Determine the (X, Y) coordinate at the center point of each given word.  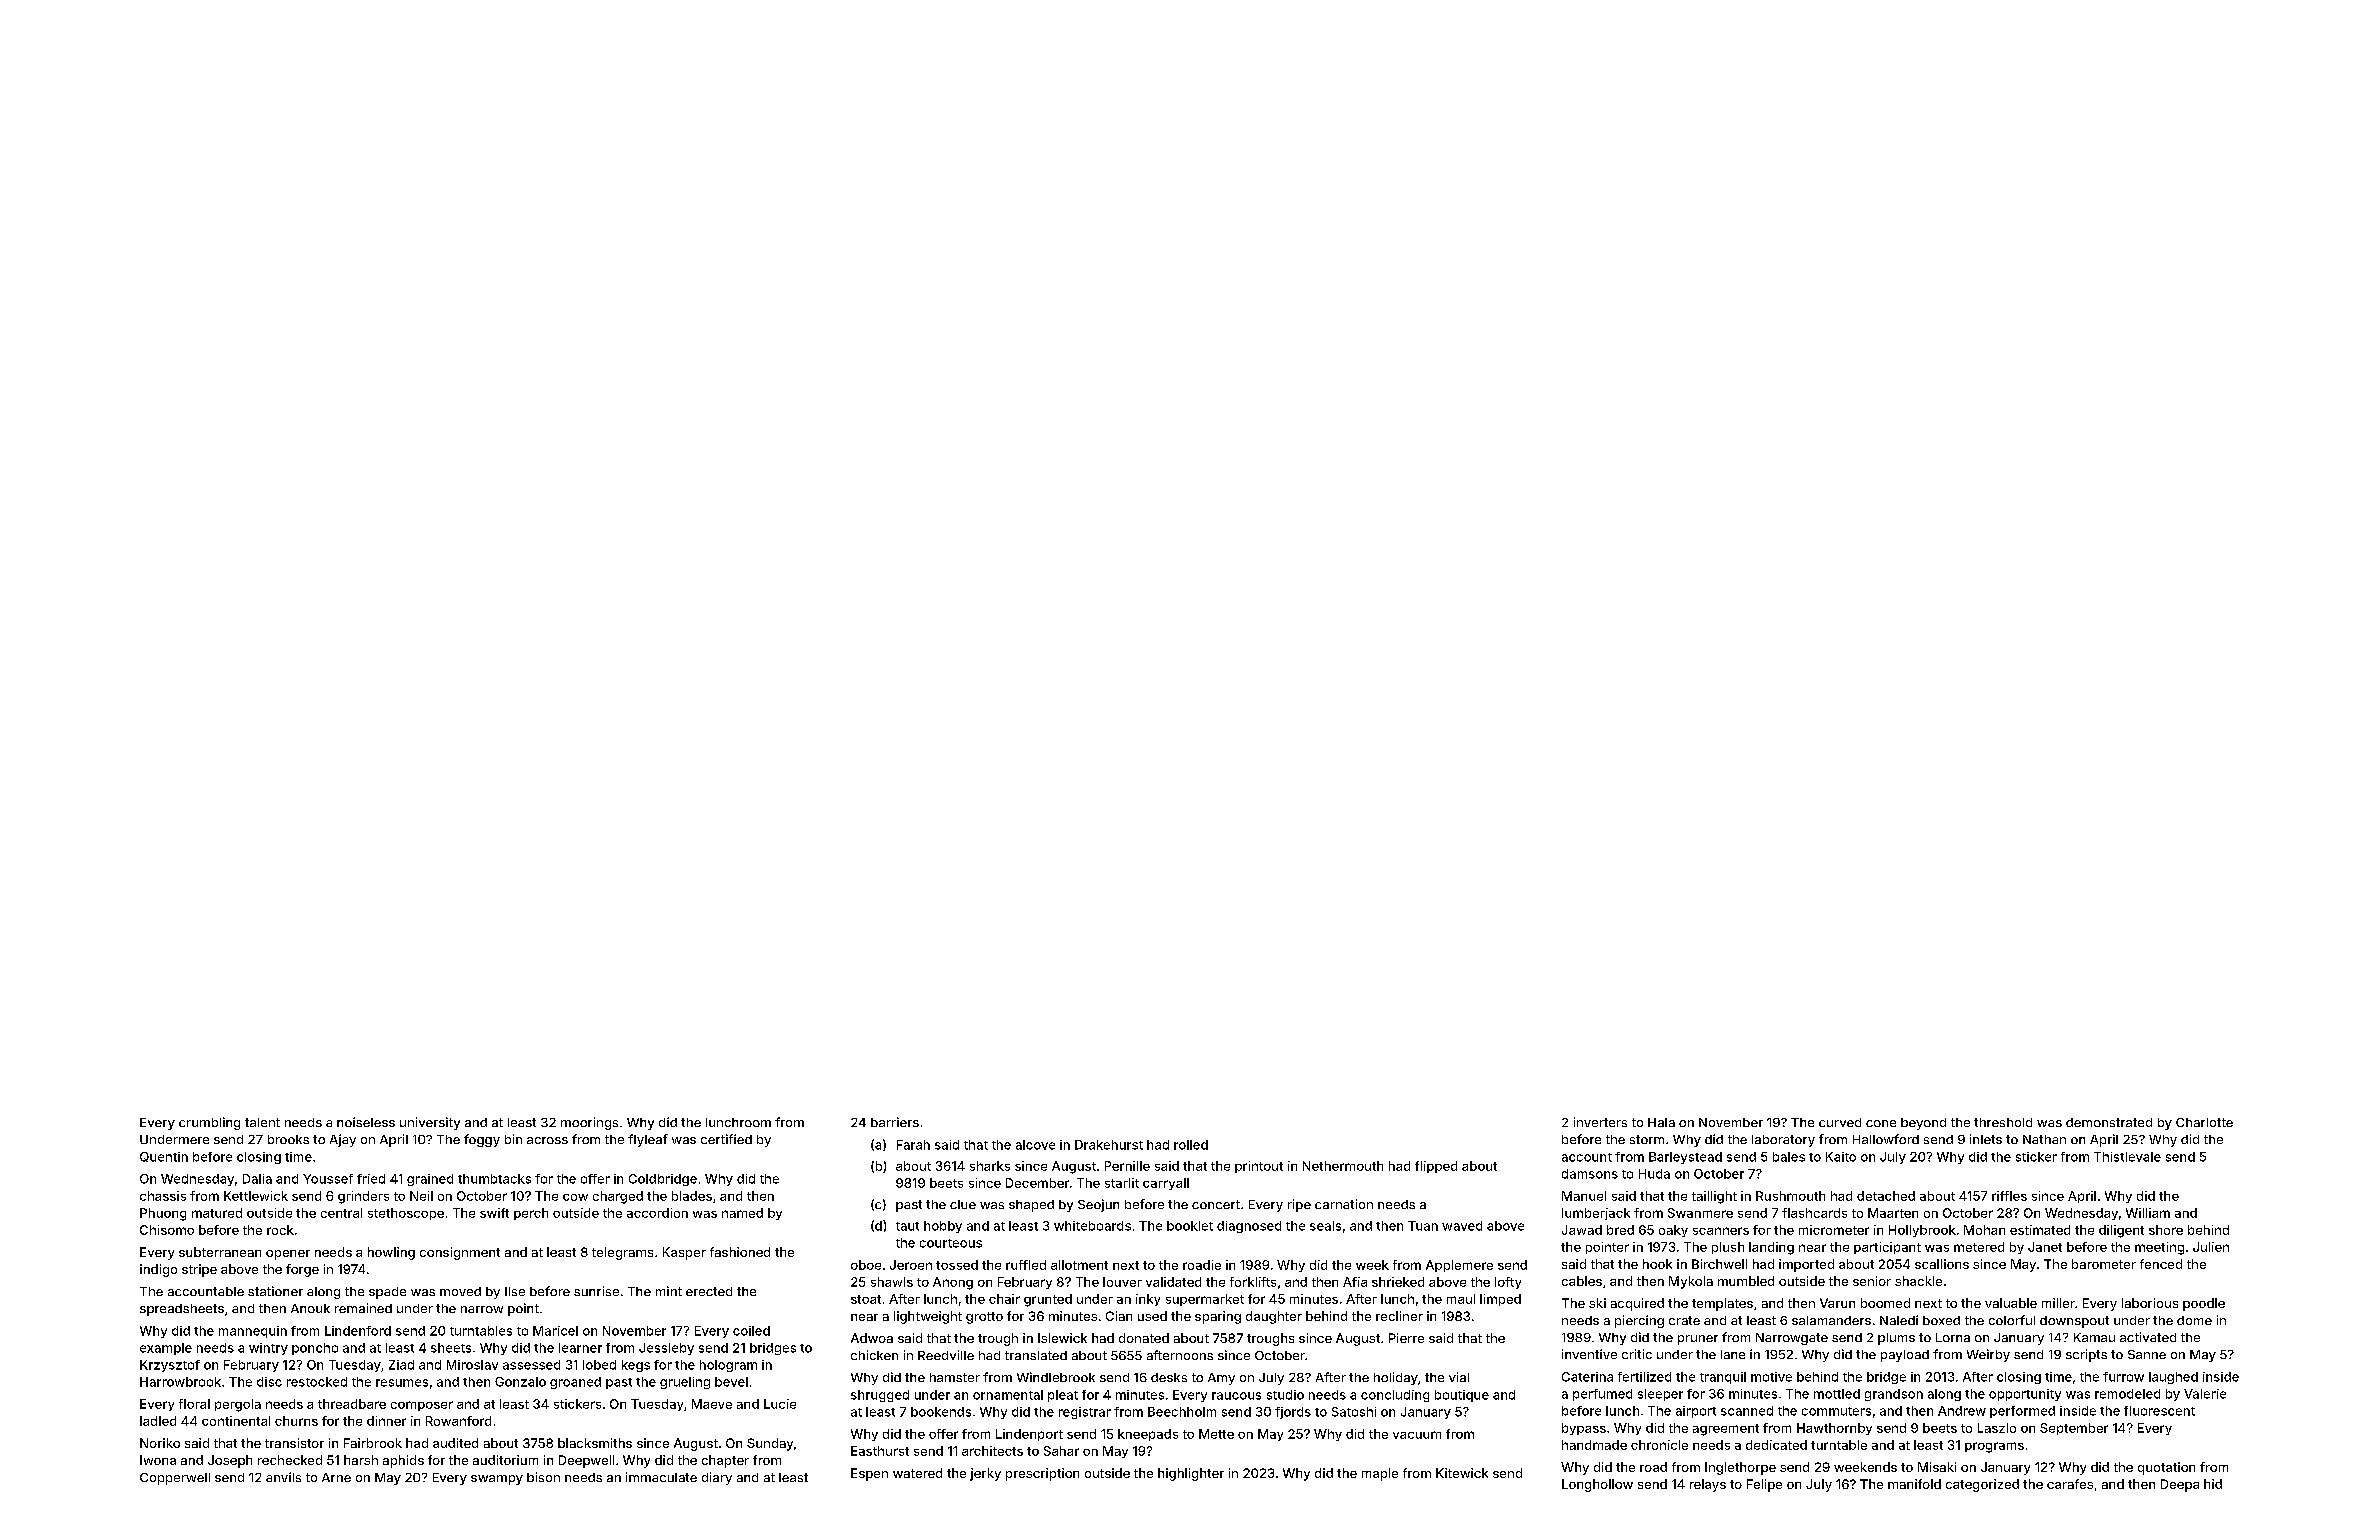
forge (302, 1270)
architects (992, 1451)
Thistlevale (2127, 1157)
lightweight (928, 1317)
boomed (1885, 1303)
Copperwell (175, 1479)
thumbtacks (494, 1179)
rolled (1191, 1145)
